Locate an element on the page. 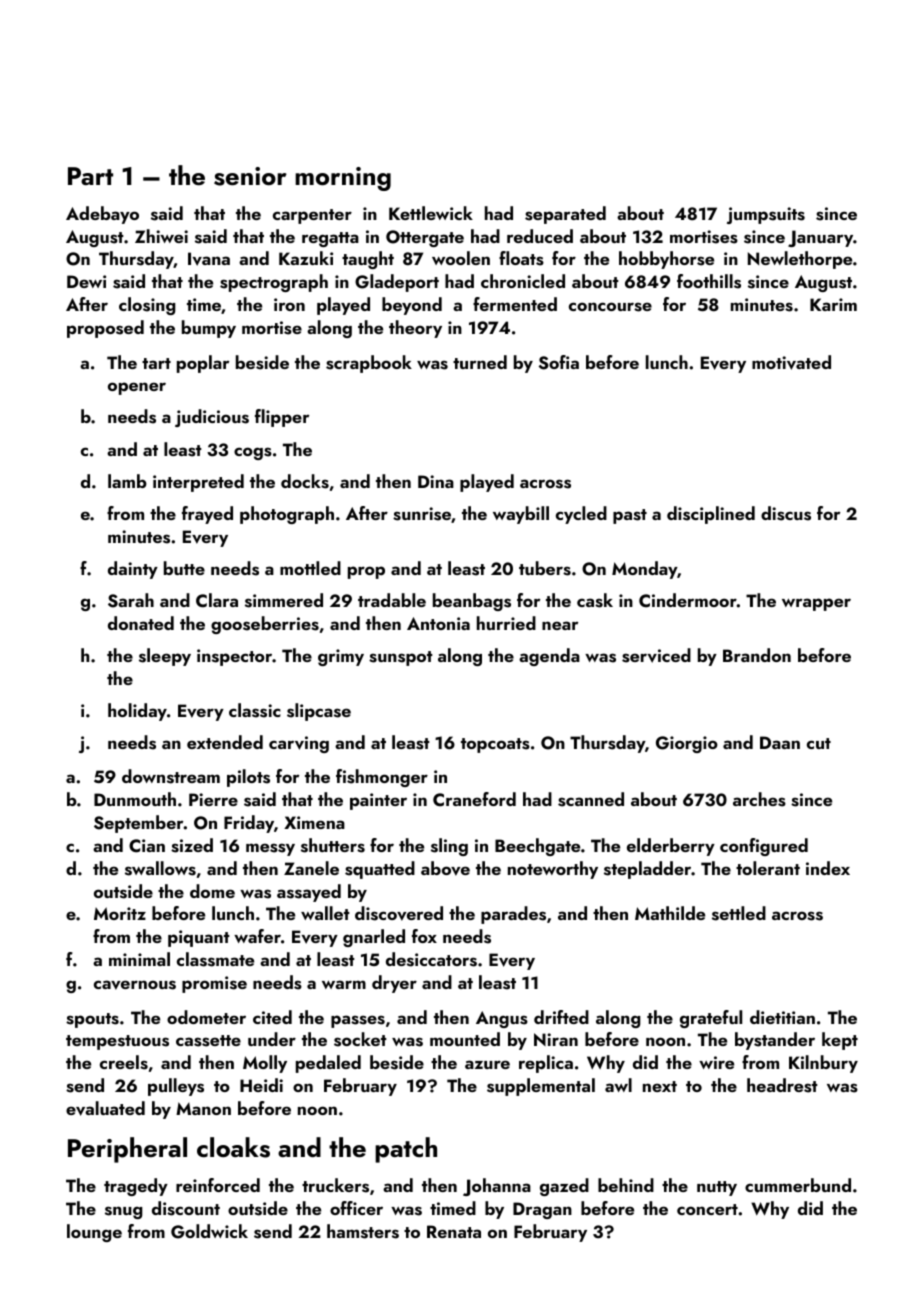 The image size is (924, 1311). scanned is located at coordinates (591, 799).
